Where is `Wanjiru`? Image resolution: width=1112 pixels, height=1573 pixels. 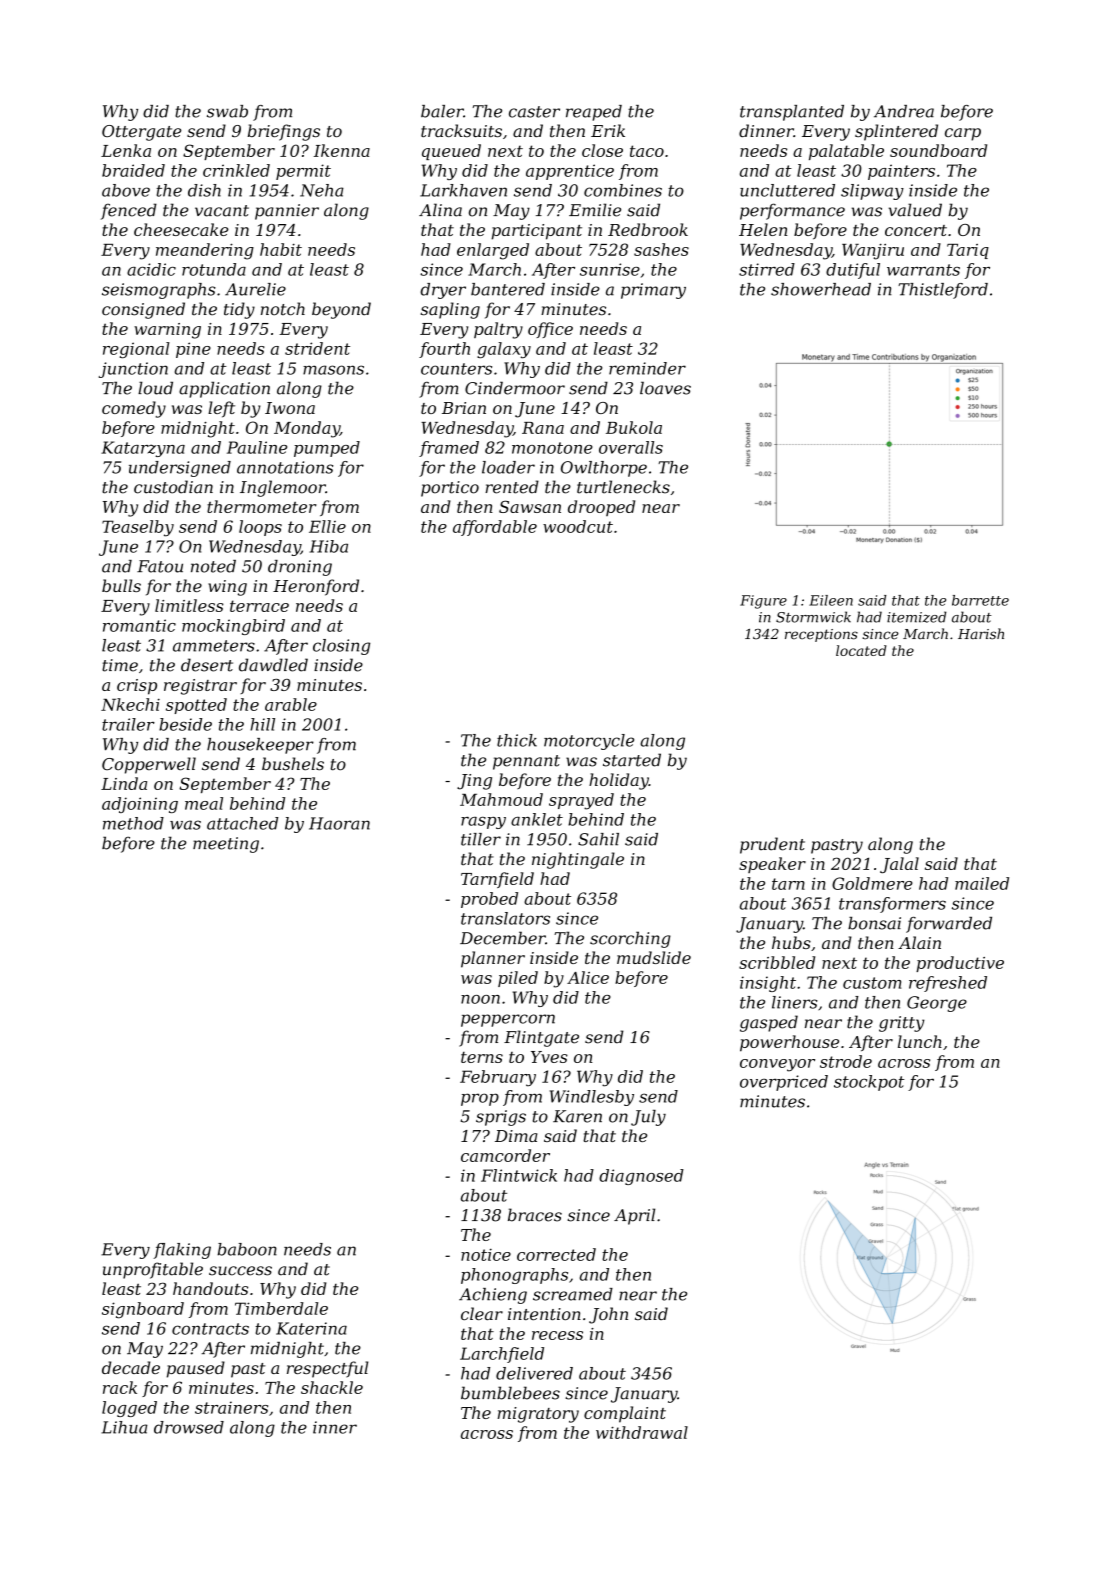
Wanjiru is located at coordinates (873, 251).
